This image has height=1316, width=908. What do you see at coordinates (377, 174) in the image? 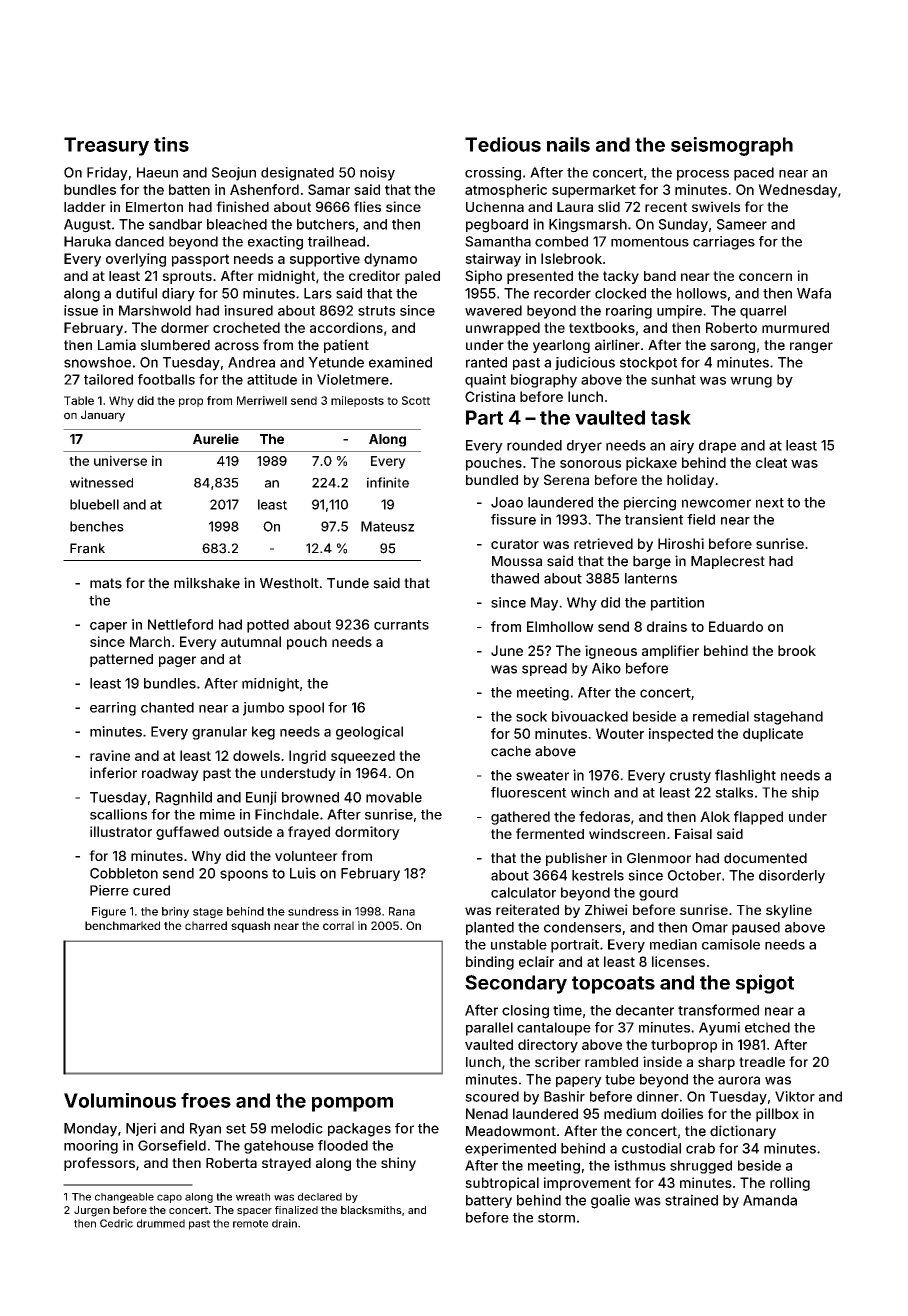
I see `noisy` at bounding box center [377, 174].
